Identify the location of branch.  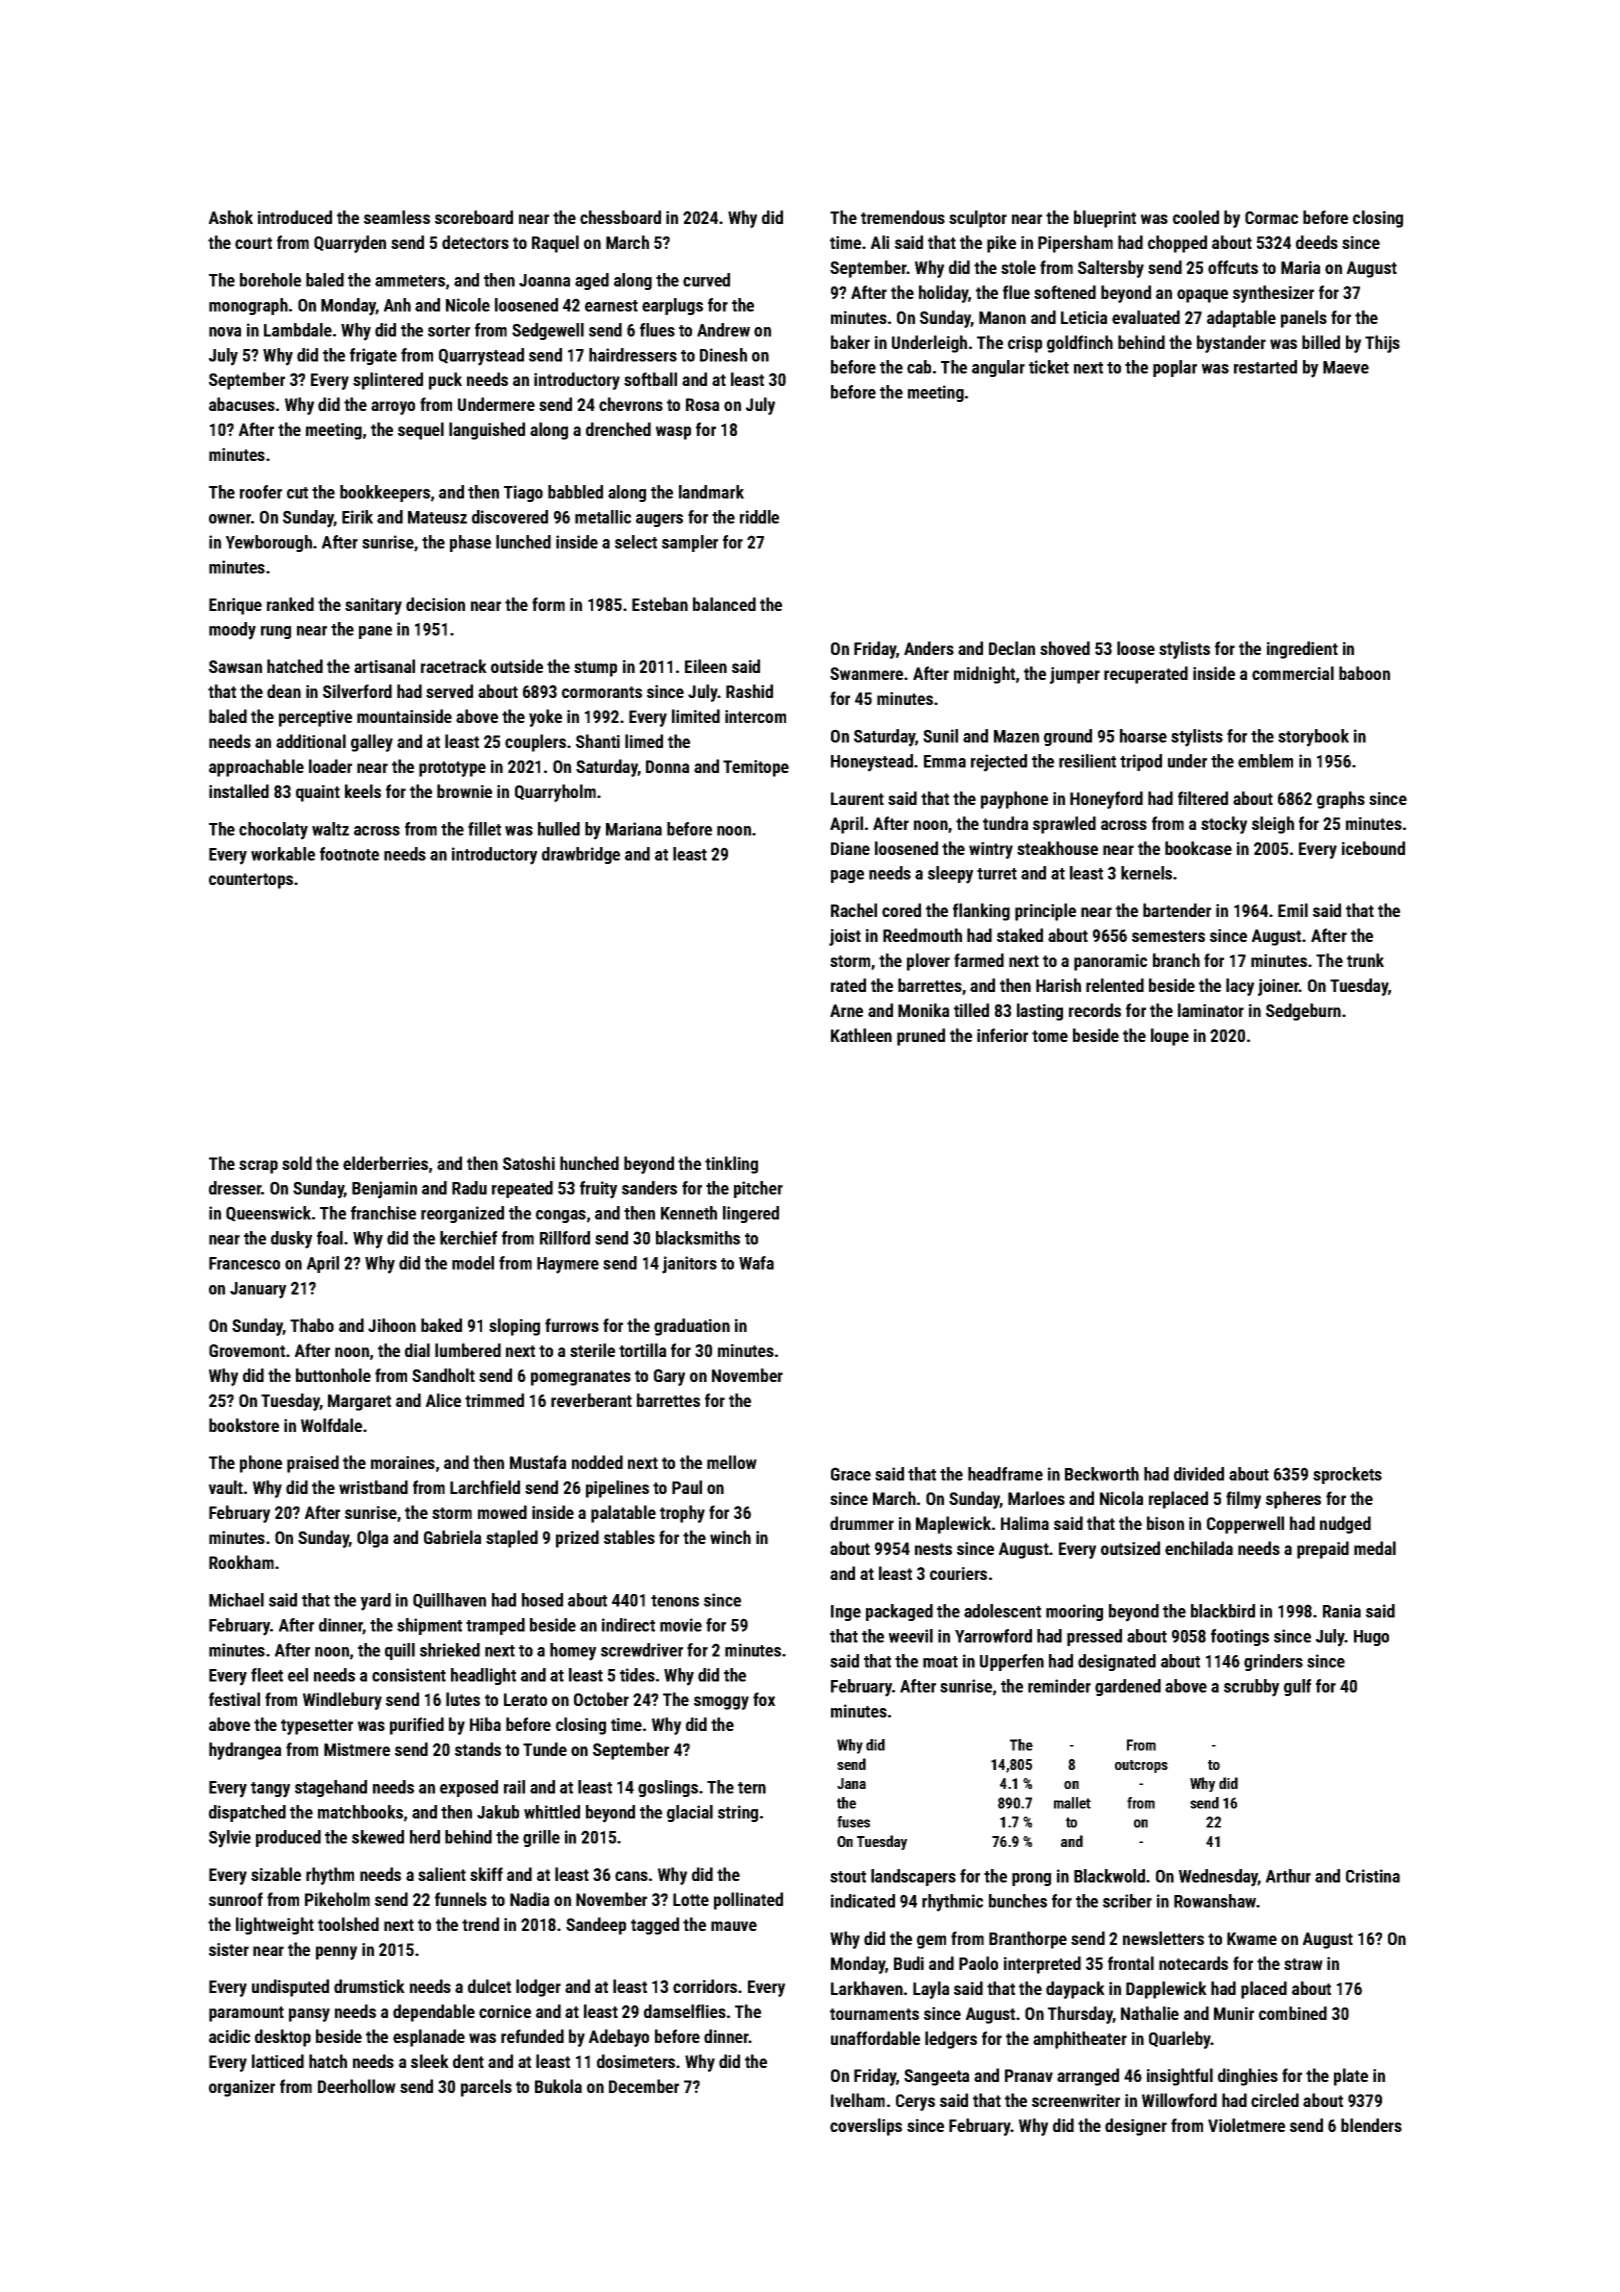
(1176, 960).
